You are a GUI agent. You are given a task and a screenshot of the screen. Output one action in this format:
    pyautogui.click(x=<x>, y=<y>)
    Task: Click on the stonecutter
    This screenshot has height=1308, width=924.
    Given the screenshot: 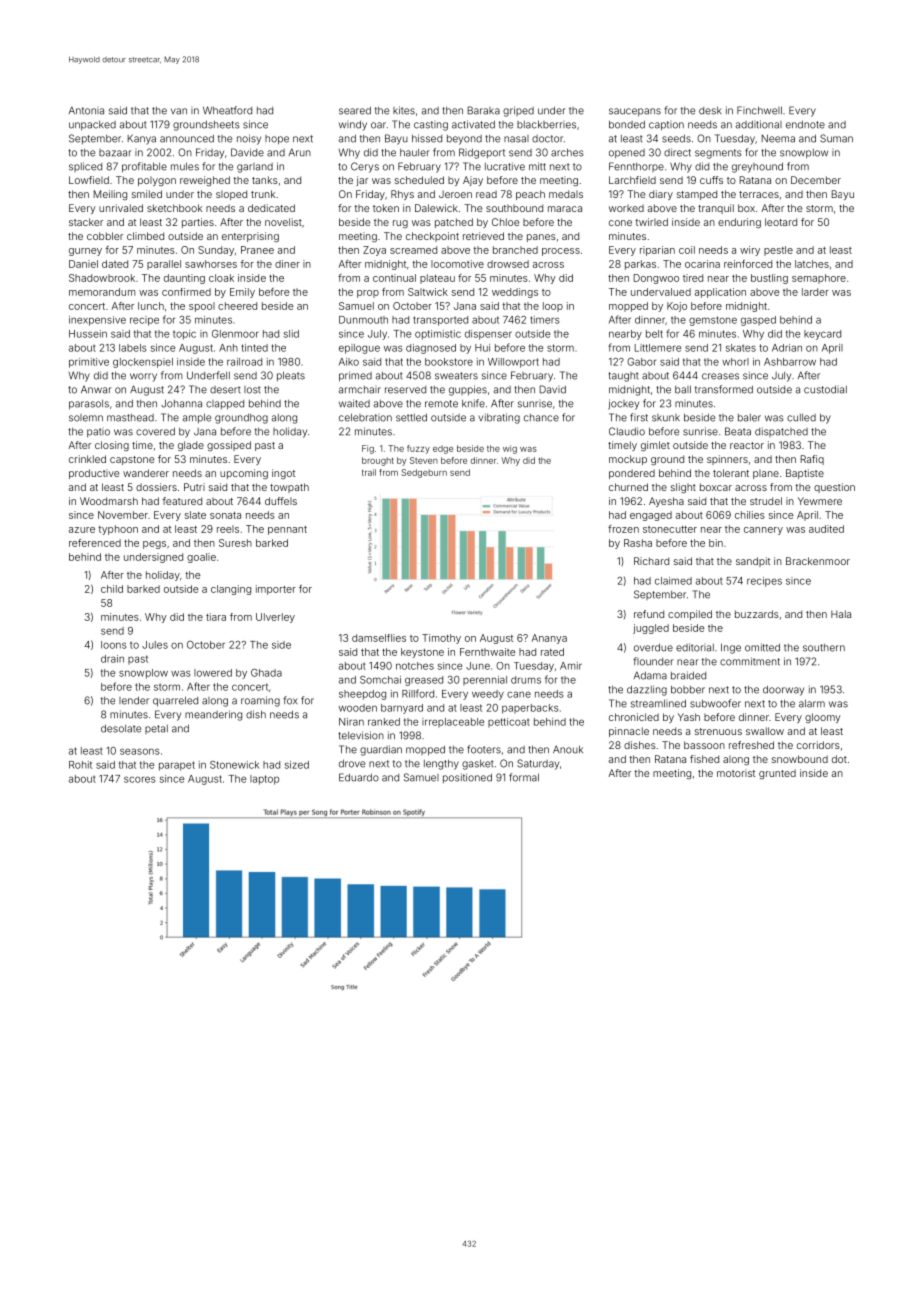 What is the action you would take?
    pyautogui.click(x=670, y=529)
